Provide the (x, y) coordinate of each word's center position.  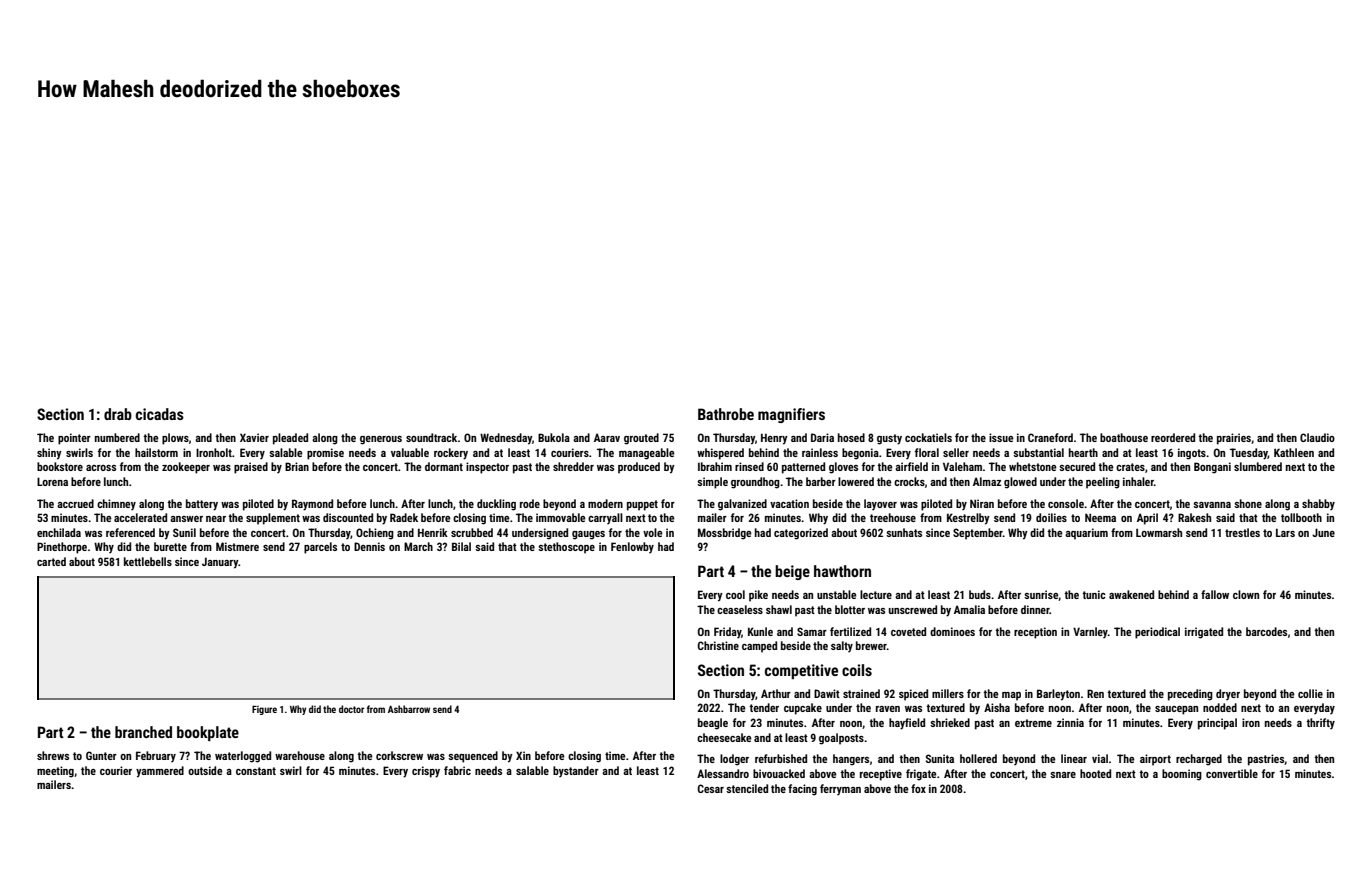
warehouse (300, 755)
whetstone (1033, 466)
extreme (1033, 723)
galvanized (742, 505)
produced (639, 468)
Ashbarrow (409, 709)
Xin (523, 755)
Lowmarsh (1159, 532)
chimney (116, 504)
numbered (117, 437)
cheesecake (724, 737)
